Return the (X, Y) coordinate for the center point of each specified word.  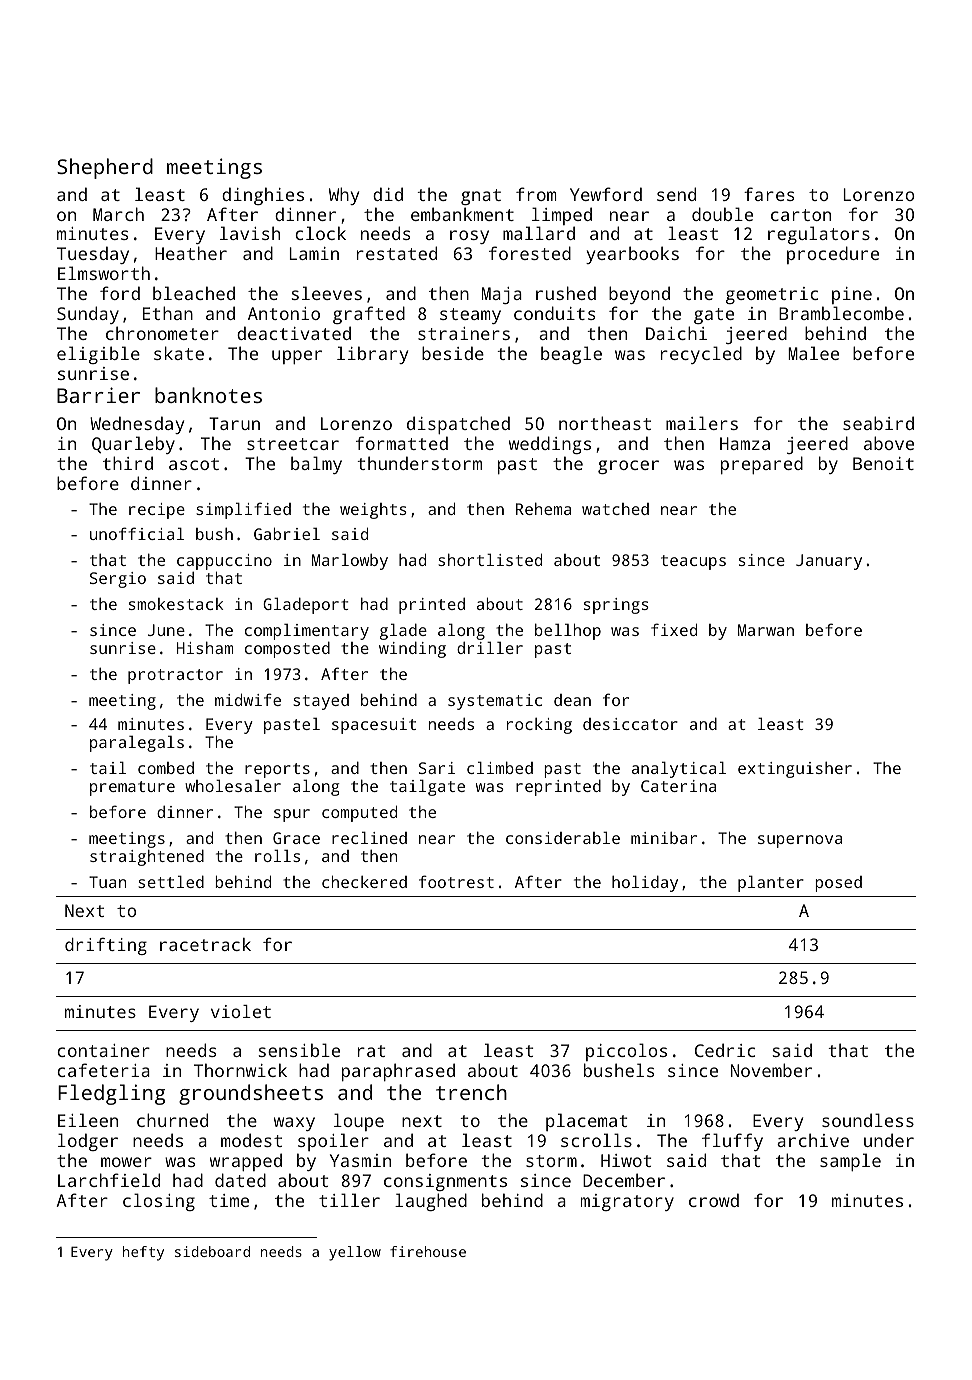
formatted (402, 443)
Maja (502, 295)
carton (801, 215)
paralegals (137, 743)
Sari (437, 768)
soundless (868, 1120)
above (889, 443)
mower (126, 1162)
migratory (627, 1202)
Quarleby (133, 445)
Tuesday (93, 255)
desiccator (630, 724)
